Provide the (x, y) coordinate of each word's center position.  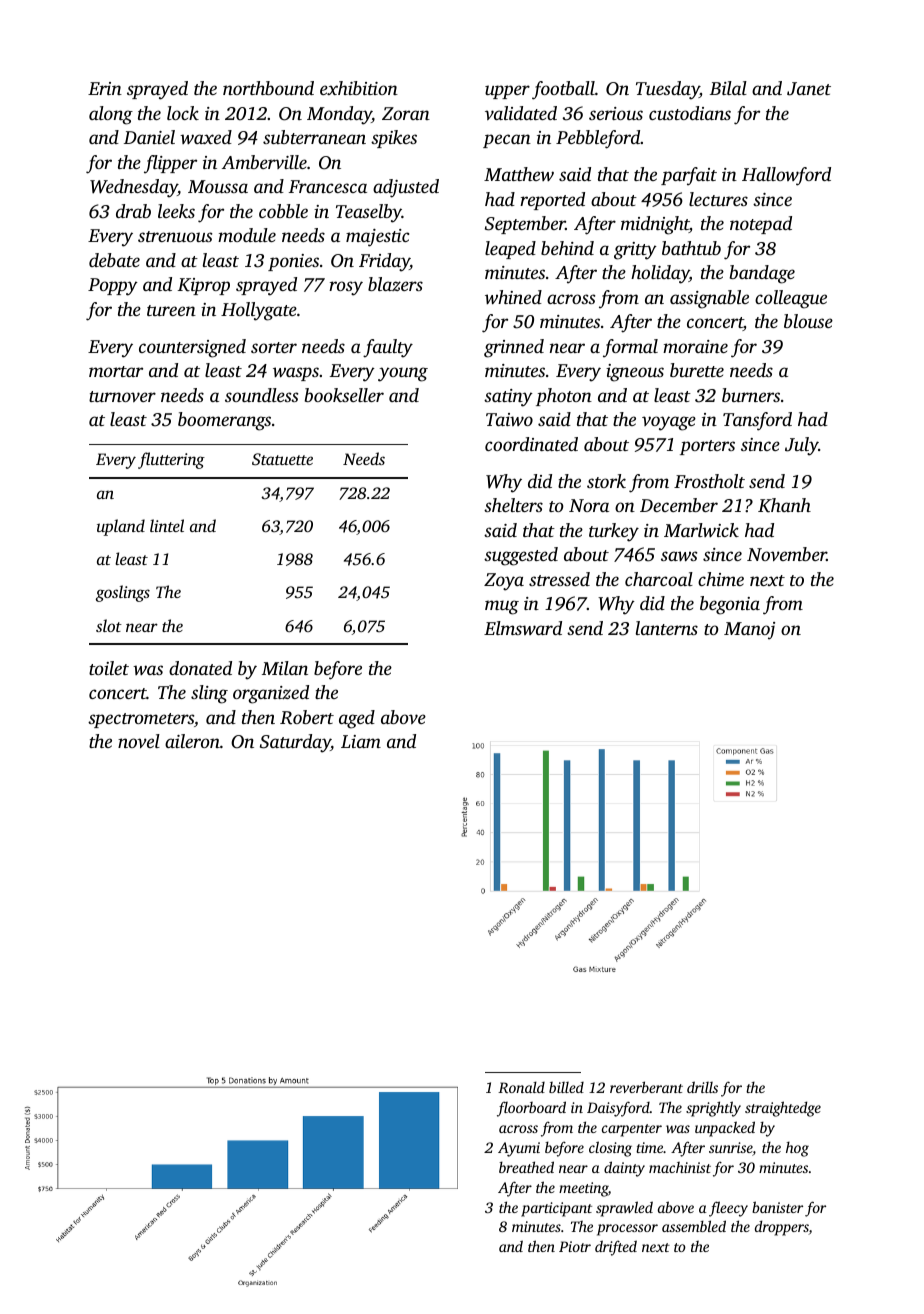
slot (109, 625)
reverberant (646, 1087)
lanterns (667, 628)
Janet (809, 89)
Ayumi (519, 1149)
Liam (361, 741)
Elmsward (523, 628)
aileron (192, 741)
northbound (268, 88)
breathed (526, 1167)
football (563, 90)
